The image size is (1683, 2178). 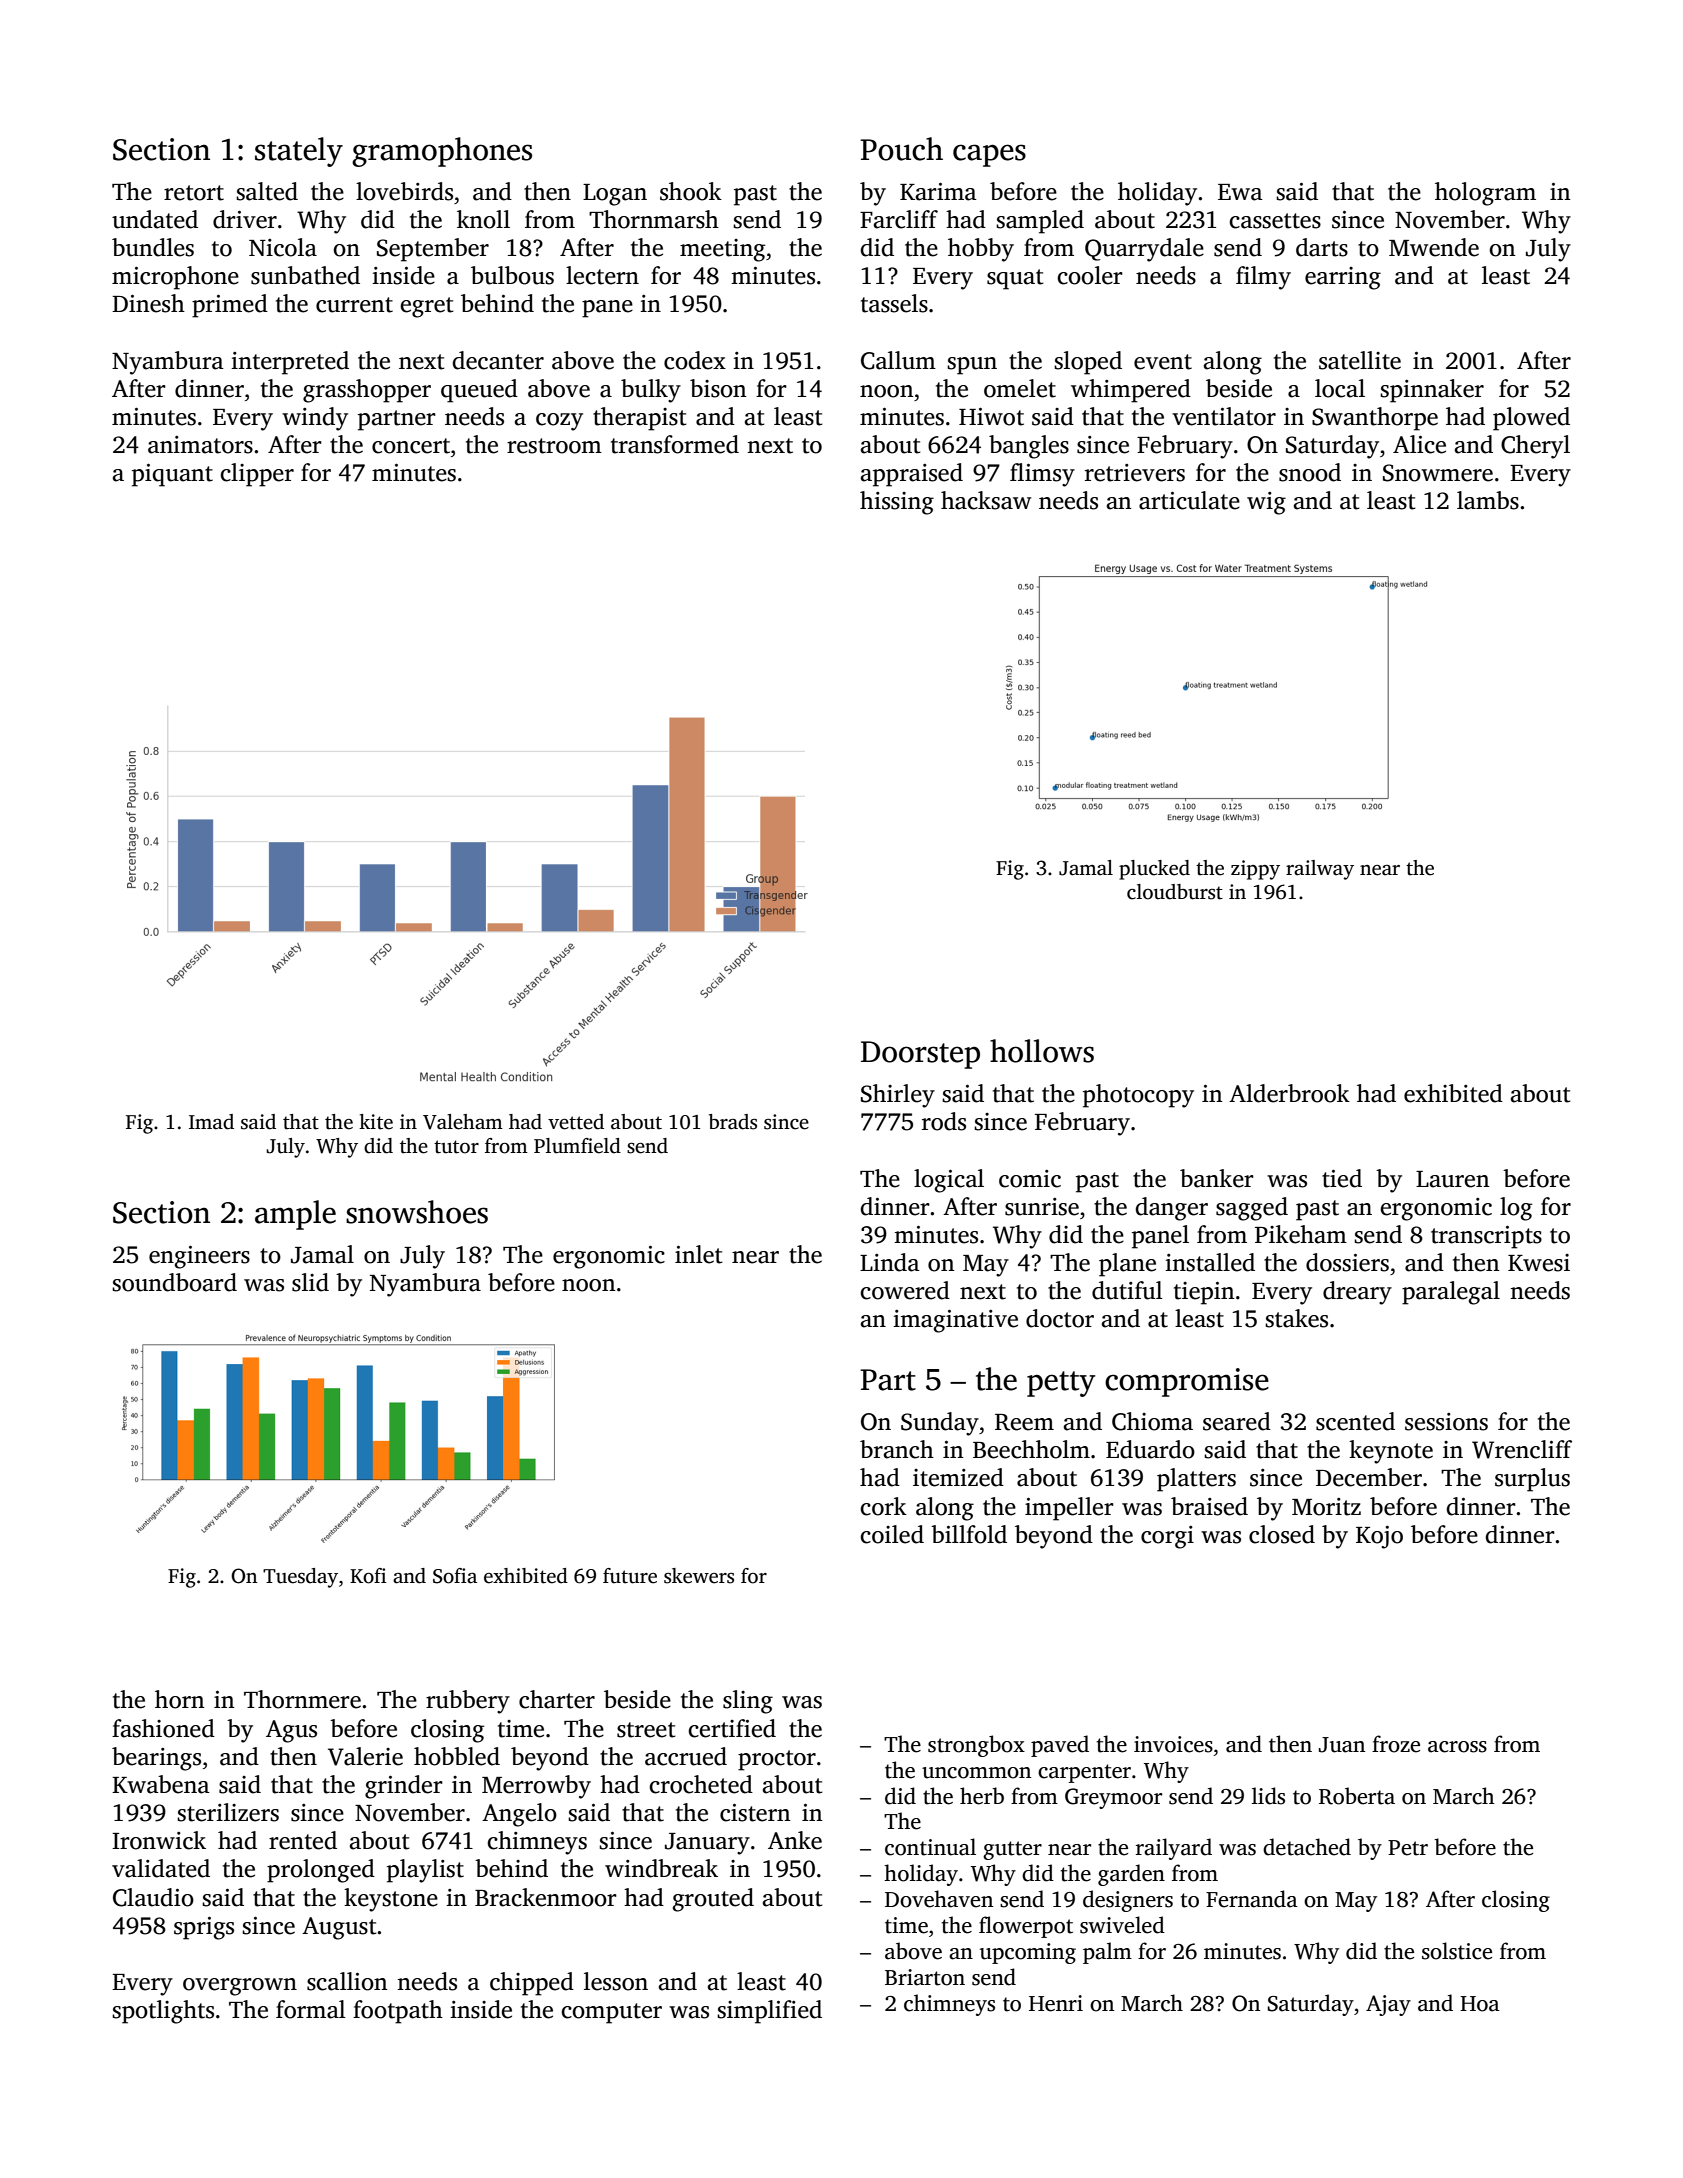 What do you see at coordinates (897, 1449) in the document?
I see `branch` at bounding box center [897, 1449].
